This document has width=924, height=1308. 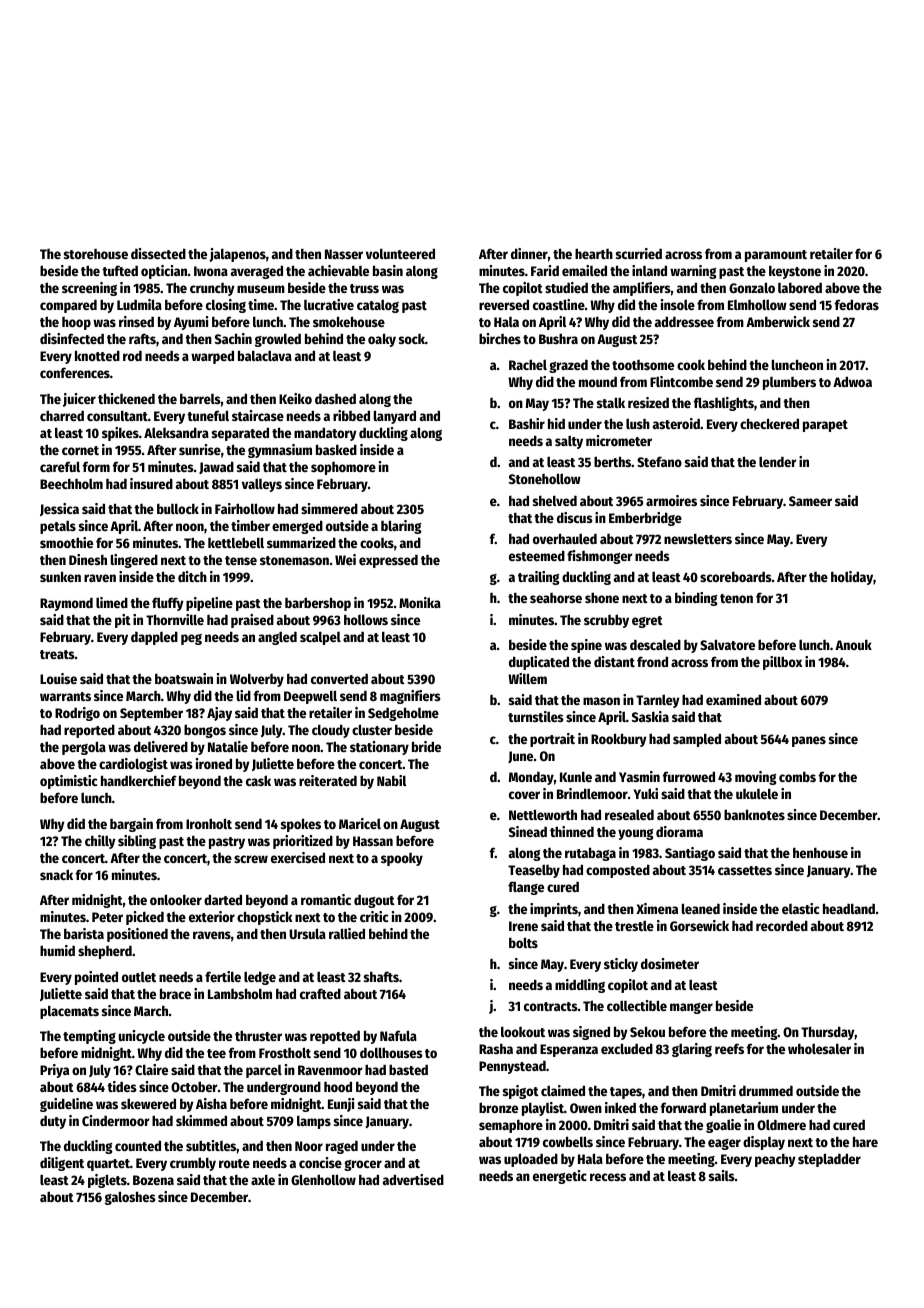 I want to click on Maricel, so click(x=360, y=823).
